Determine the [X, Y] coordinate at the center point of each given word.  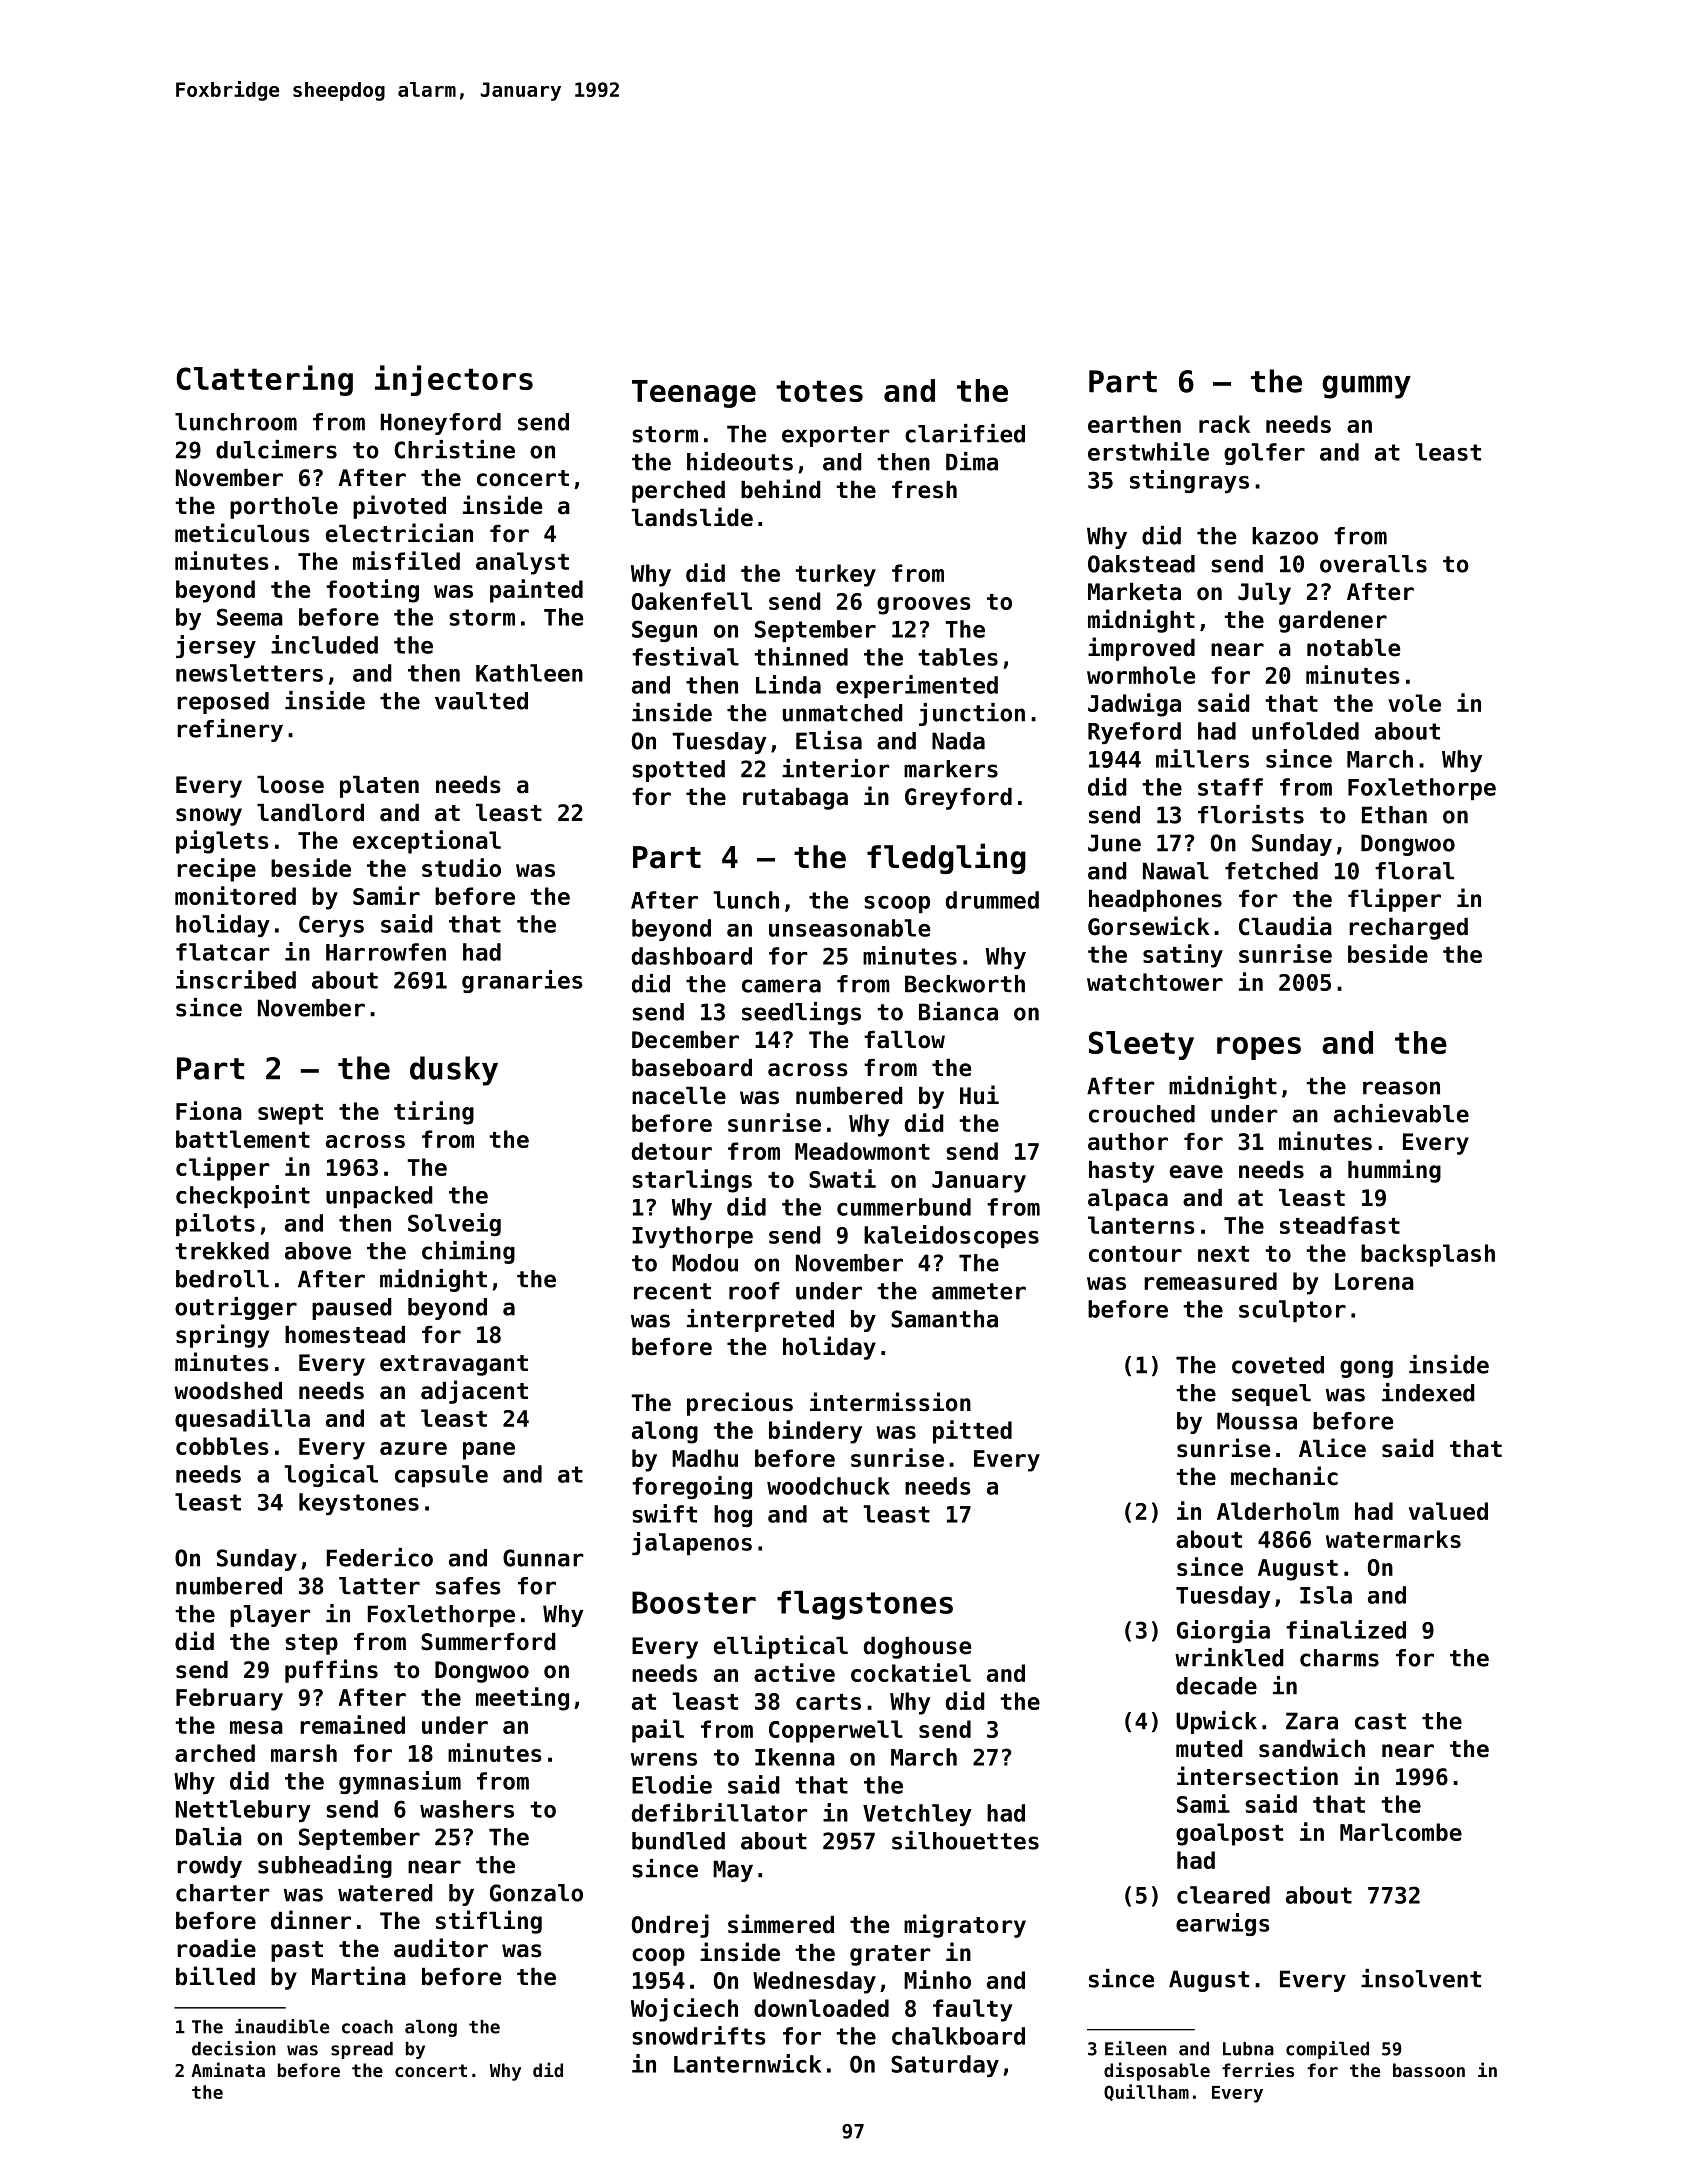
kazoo [1285, 536]
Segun [664, 631]
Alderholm [1278, 1511]
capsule [441, 1476]
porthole [284, 508]
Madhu [705, 1458]
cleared [1223, 1895]
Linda [788, 684]
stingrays [1189, 481]
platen [379, 787]
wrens [664, 1759]
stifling [489, 1922]
